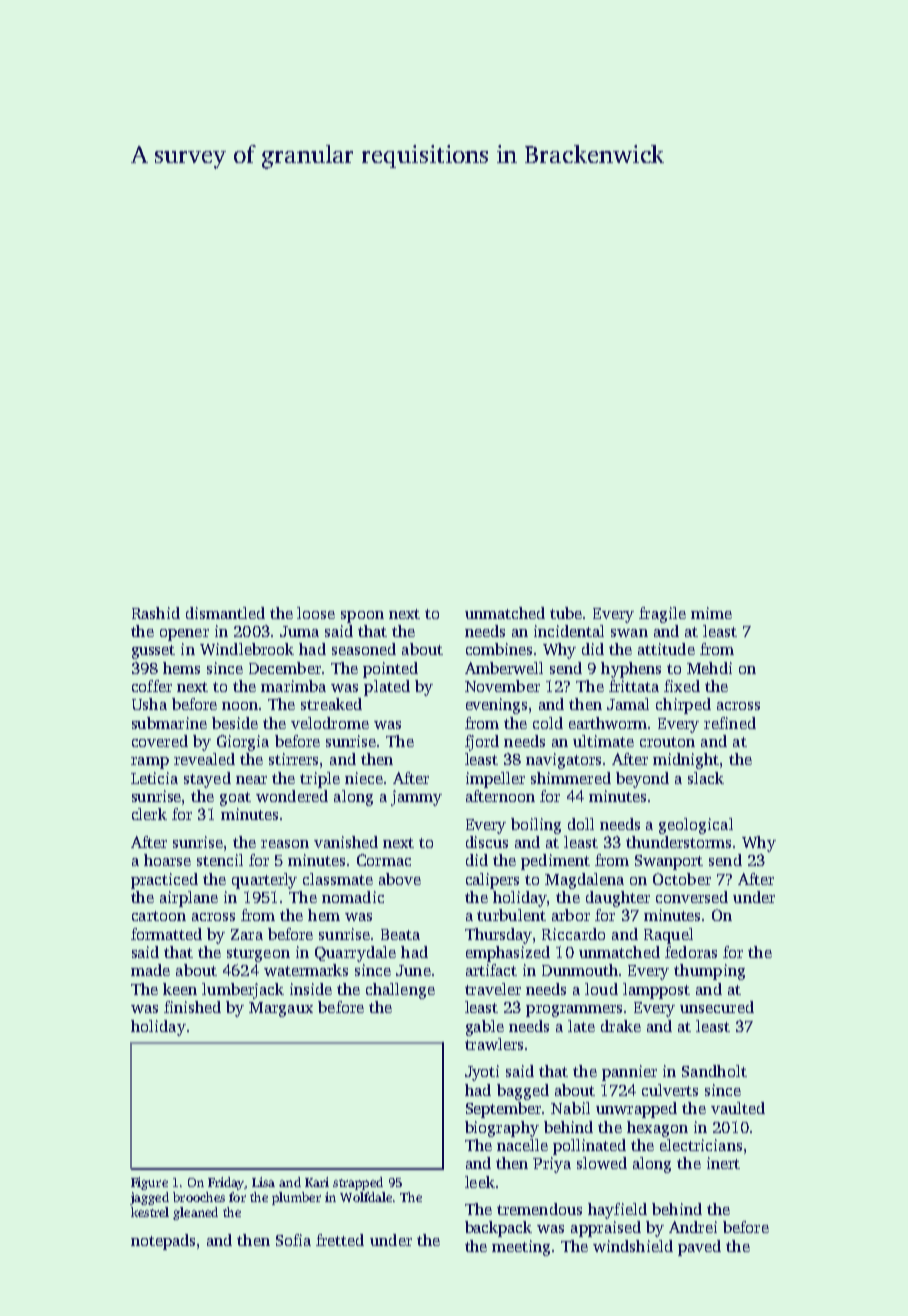 This image has height=1316, width=908. Describe the element at coordinates (566, 613) in the image. I see `tube` at that location.
